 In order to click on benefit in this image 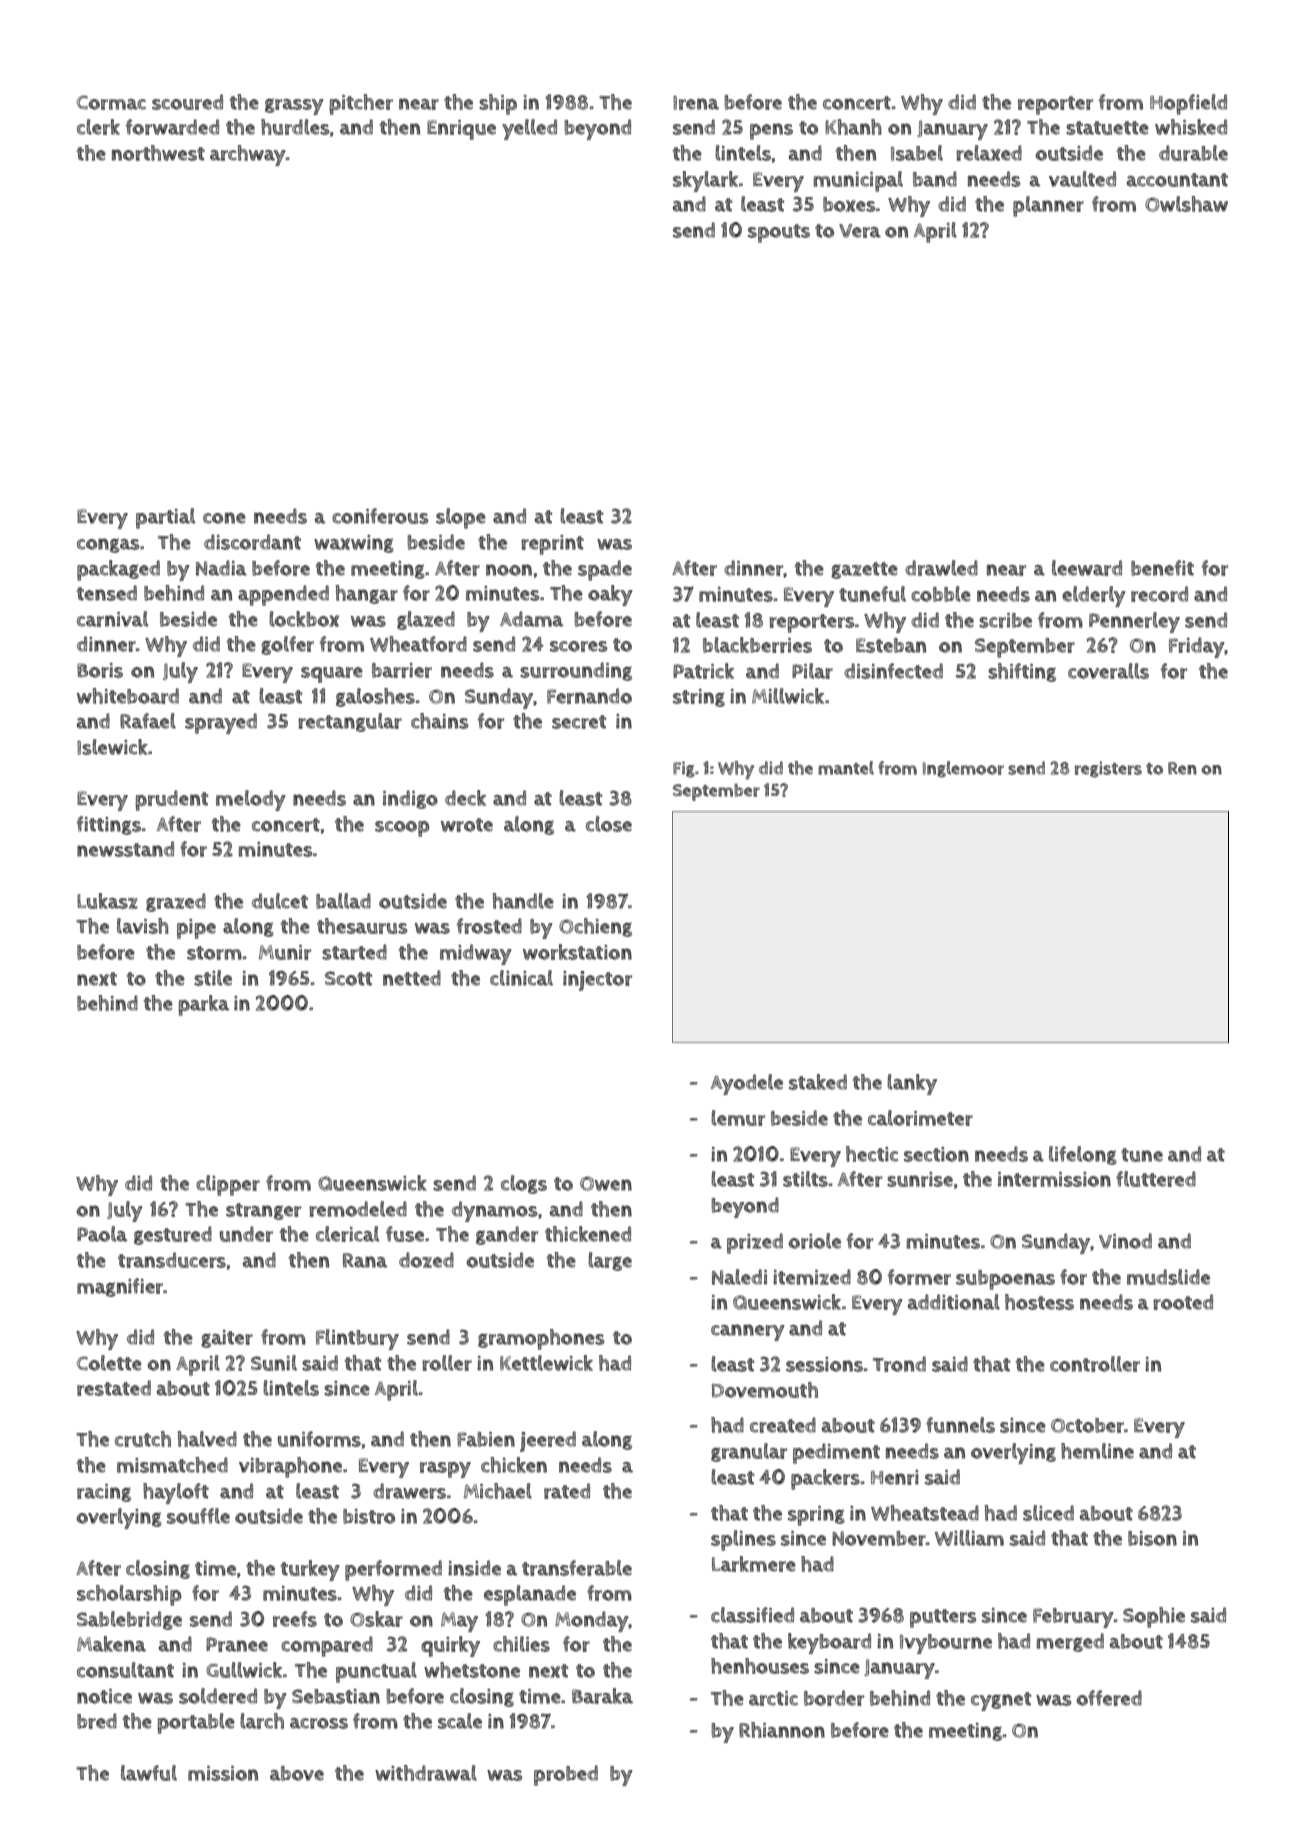, I will do `click(1162, 568)`.
